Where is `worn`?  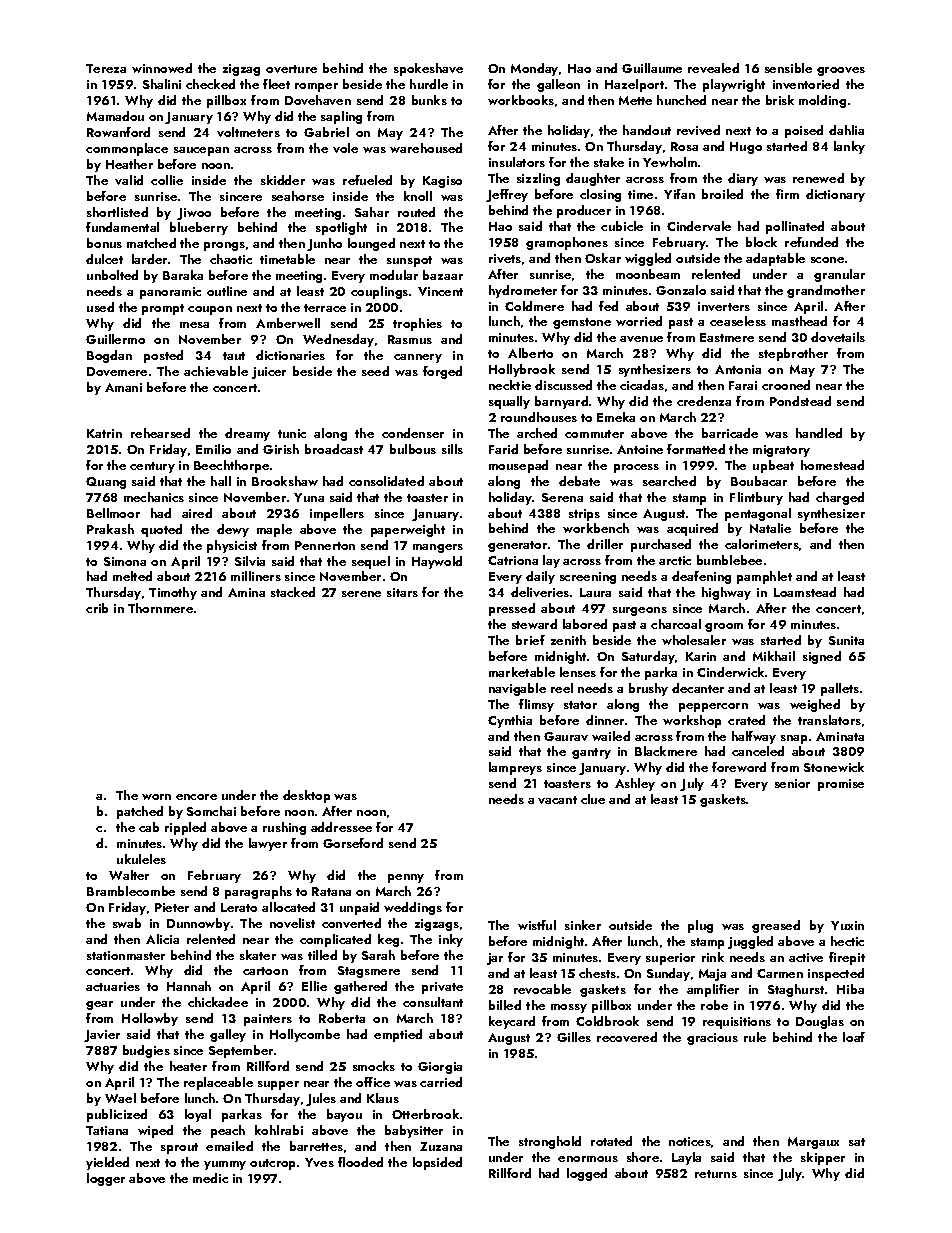 worn is located at coordinates (156, 797).
